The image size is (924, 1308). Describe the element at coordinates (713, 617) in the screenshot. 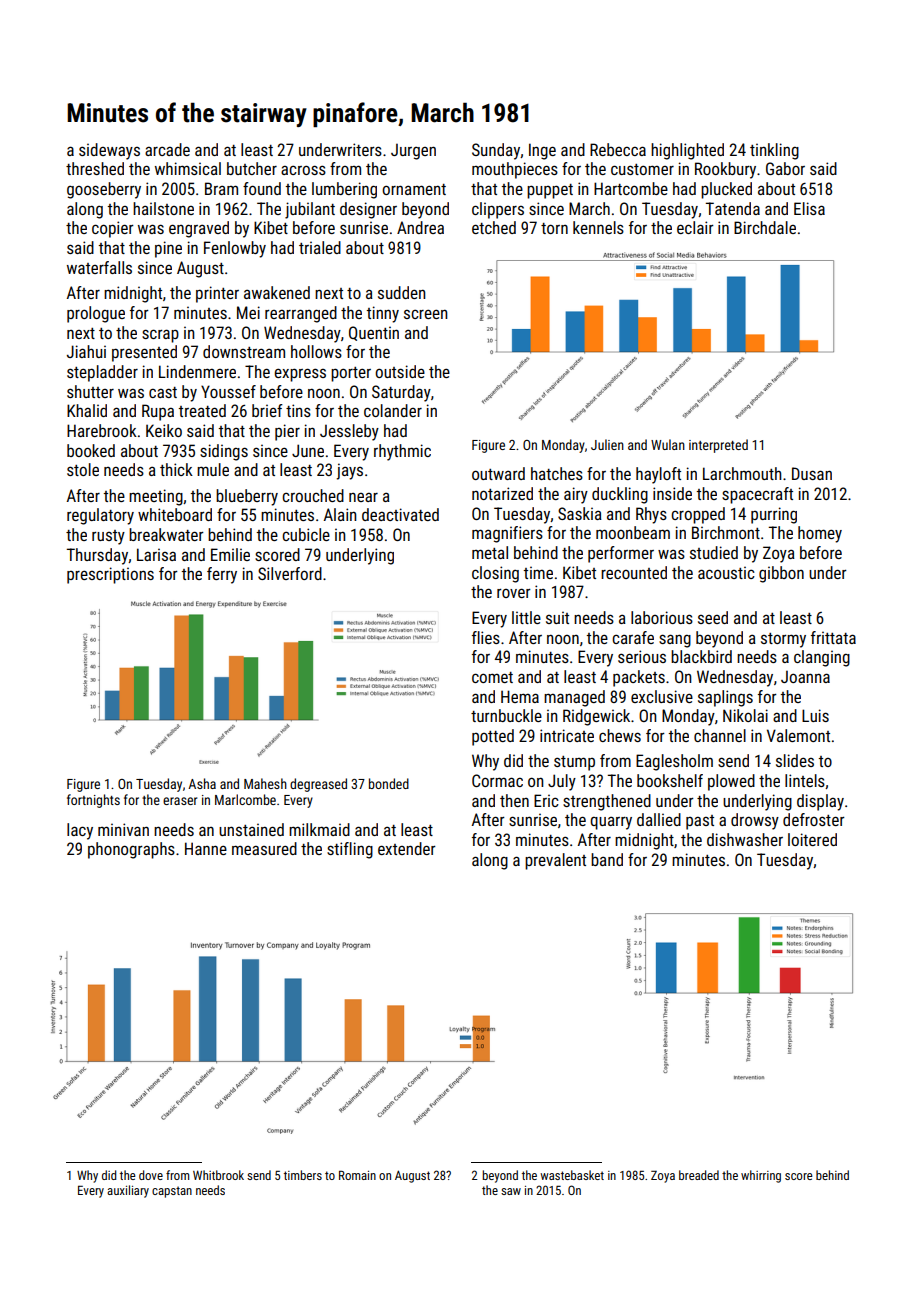

I see `seed` at that location.
